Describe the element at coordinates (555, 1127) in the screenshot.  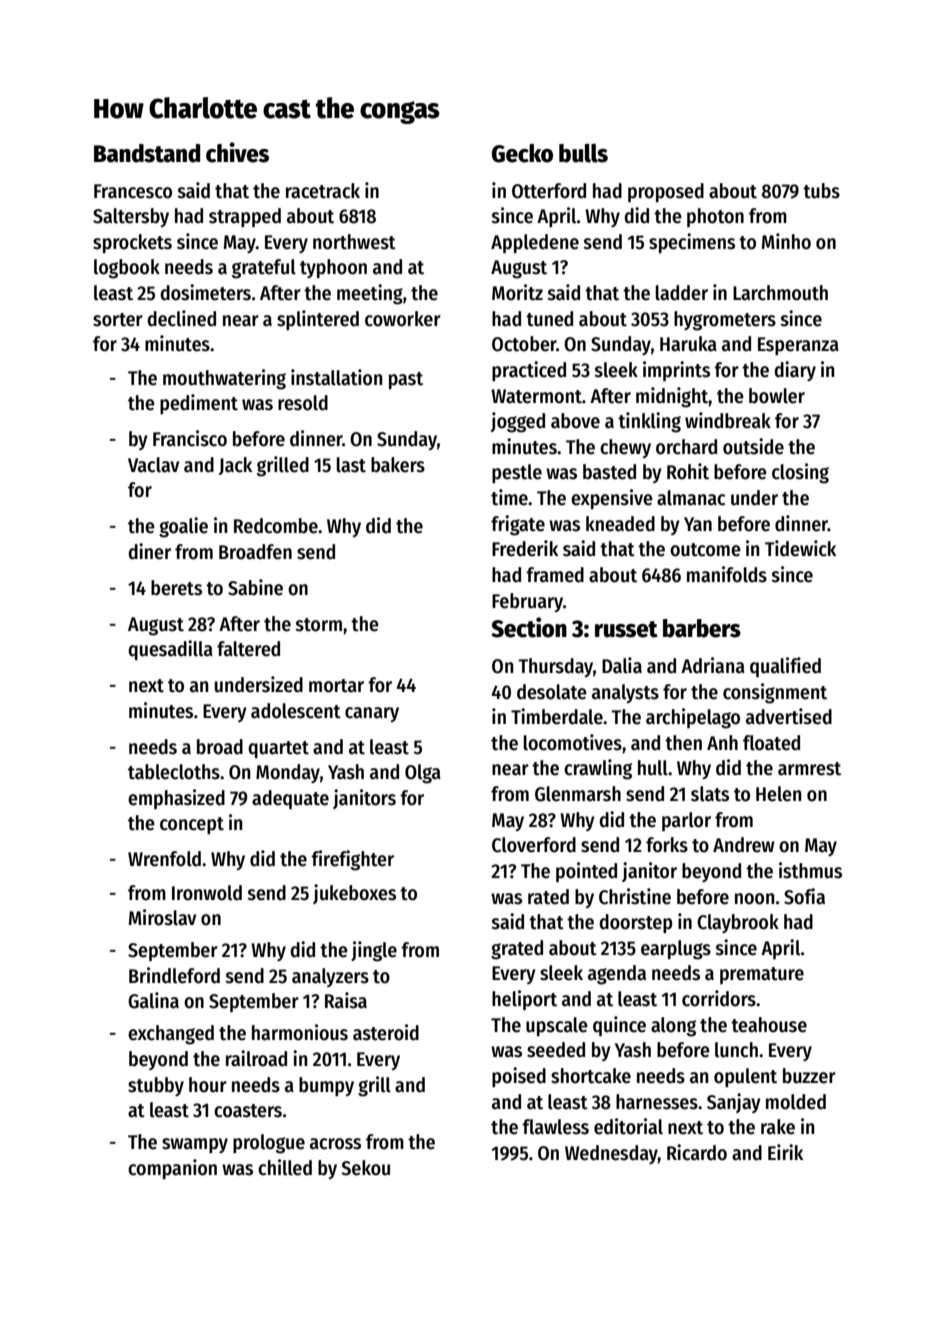
I see `flawless` at that location.
